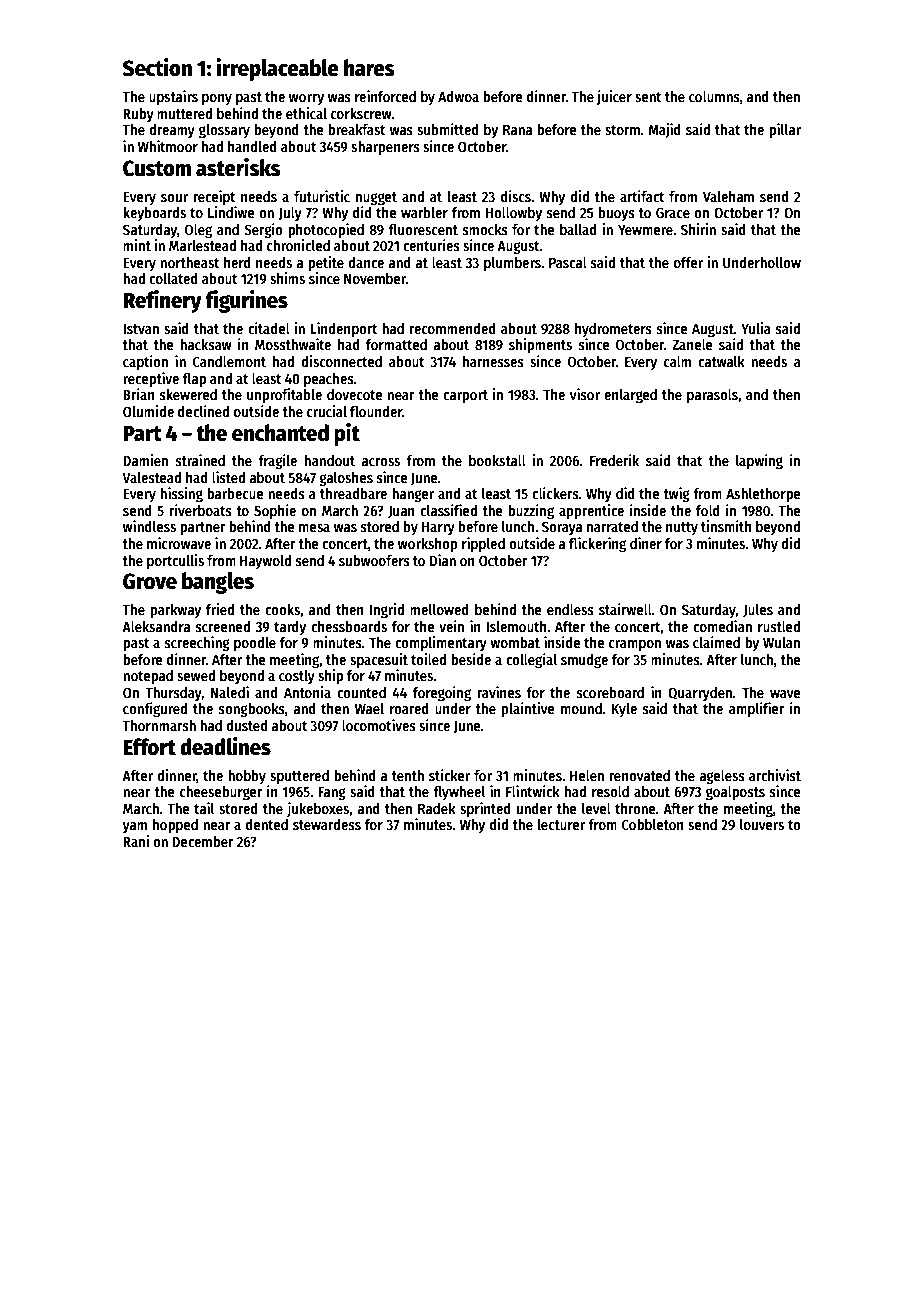 The image size is (924, 1308). What do you see at coordinates (267, 824) in the document?
I see `dented` at bounding box center [267, 824].
